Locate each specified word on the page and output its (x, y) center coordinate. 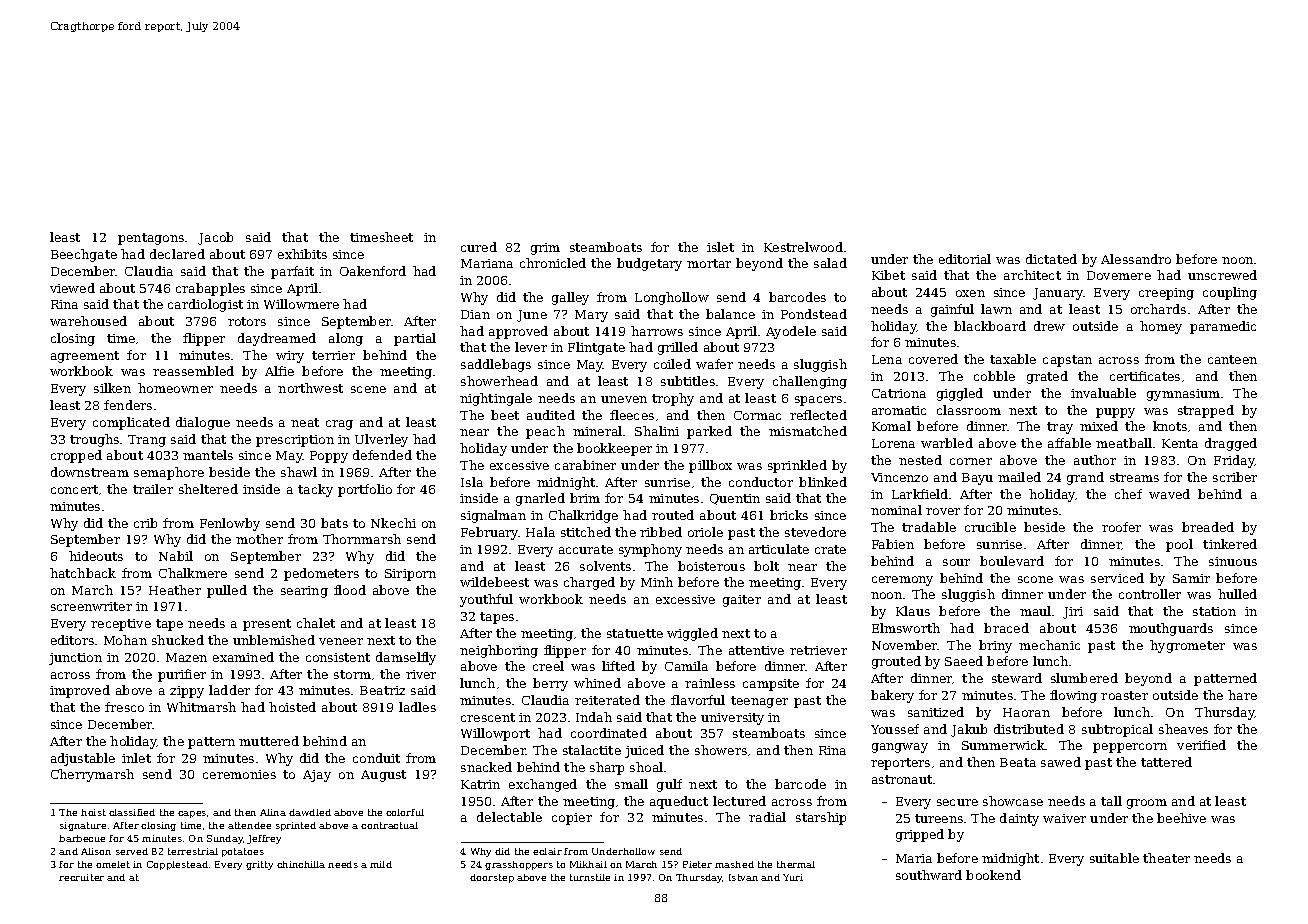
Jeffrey (264, 839)
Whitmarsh (201, 707)
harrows (657, 331)
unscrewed (1222, 275)
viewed (72, 288)
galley (570, 298)
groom (1147, 804)
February (490, 533)
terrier (333, 355)
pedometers (321, 574)
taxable (1013, 359)
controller (1150, 594)
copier (572, 819)
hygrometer (1187, 646)
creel (548, 666)
